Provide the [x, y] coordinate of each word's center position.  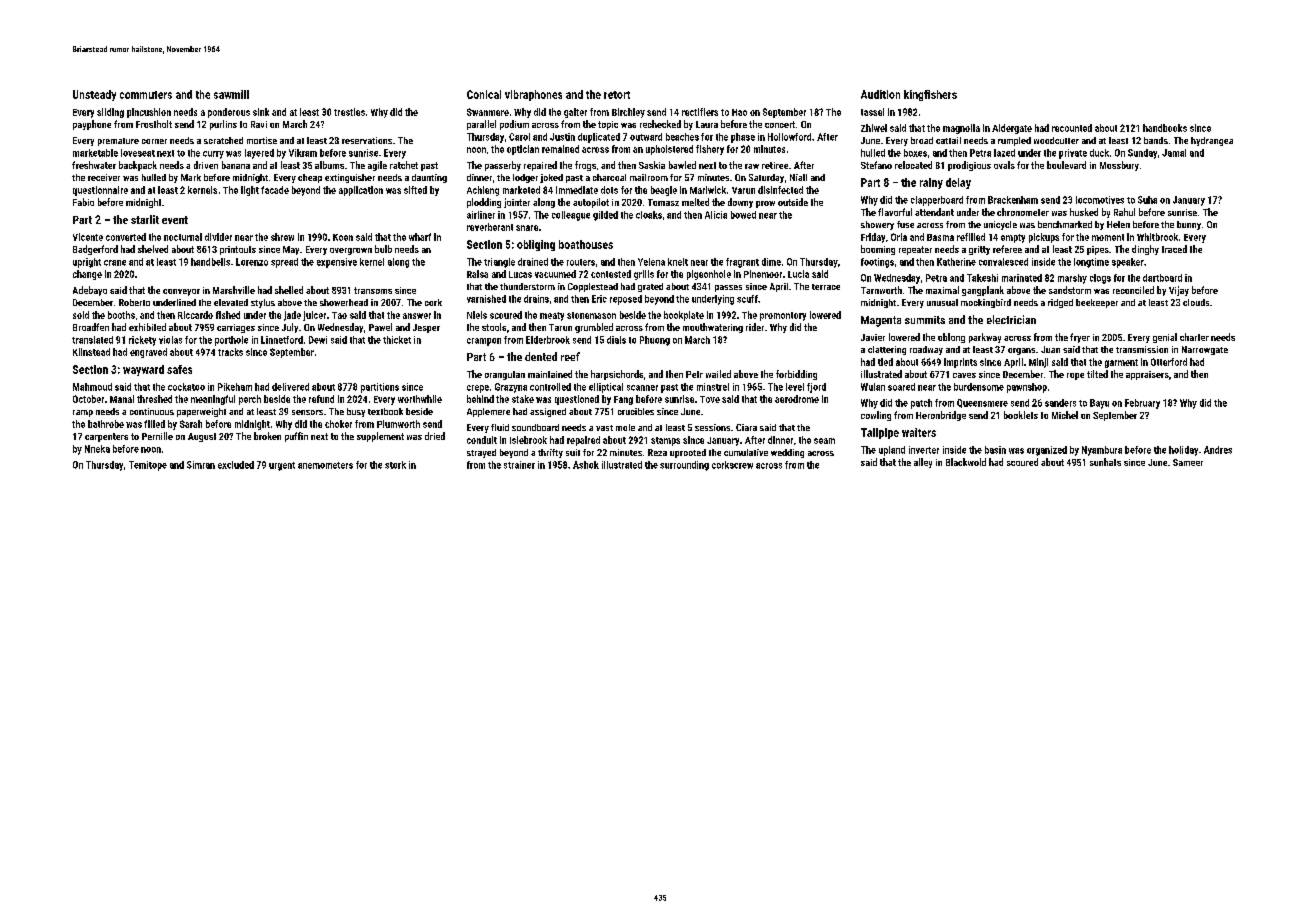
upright [87, 263]
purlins [223, 125]
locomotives [1100, 200]
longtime [1091, 263]
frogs [585, 166]
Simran [201, 465]
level [795, 387]
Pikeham [235, 387]
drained [533, 262]
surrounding [684, 466]
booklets [1021, 415]
